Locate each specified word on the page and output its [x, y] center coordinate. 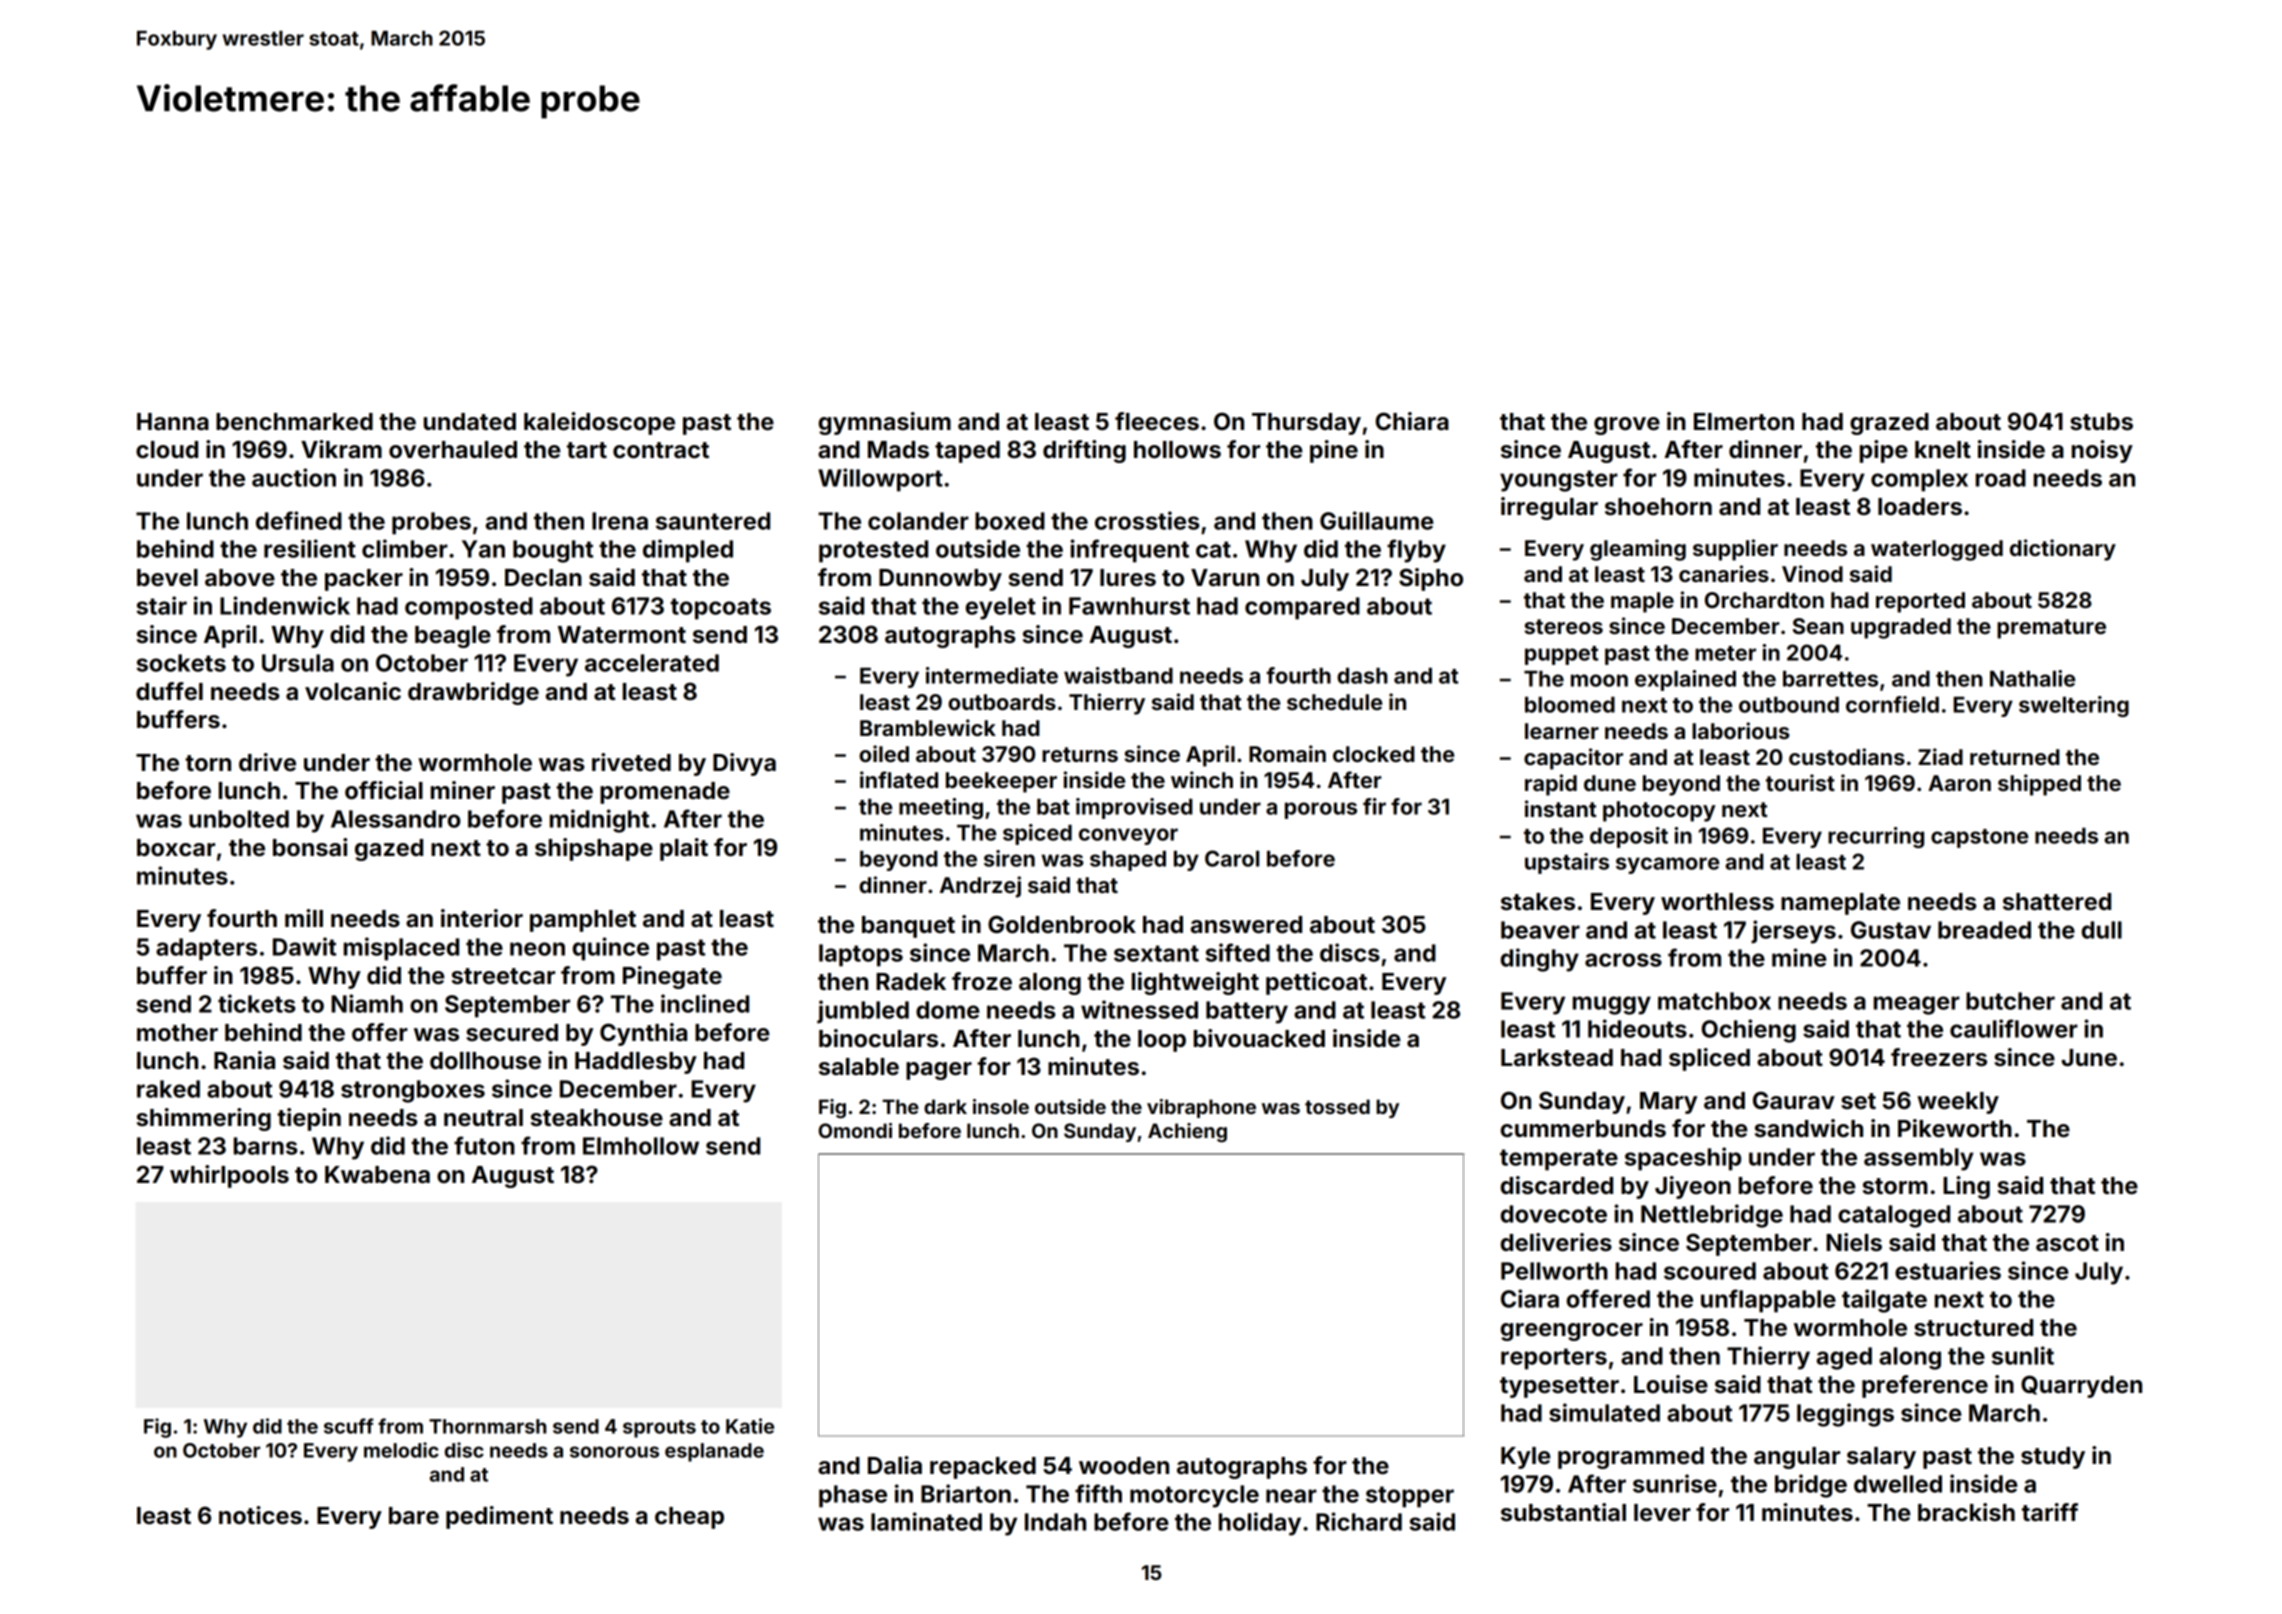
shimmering [204, 1119]
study [2053, 1458]
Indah [1055, 1522]
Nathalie [2032, 678]
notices [260, 1515]
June [2089, 1057]
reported [1920, 602]
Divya [744, 764]
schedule [1334, 702]
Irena [620, 521]
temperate [1559, 1160]
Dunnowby [940, 580]
